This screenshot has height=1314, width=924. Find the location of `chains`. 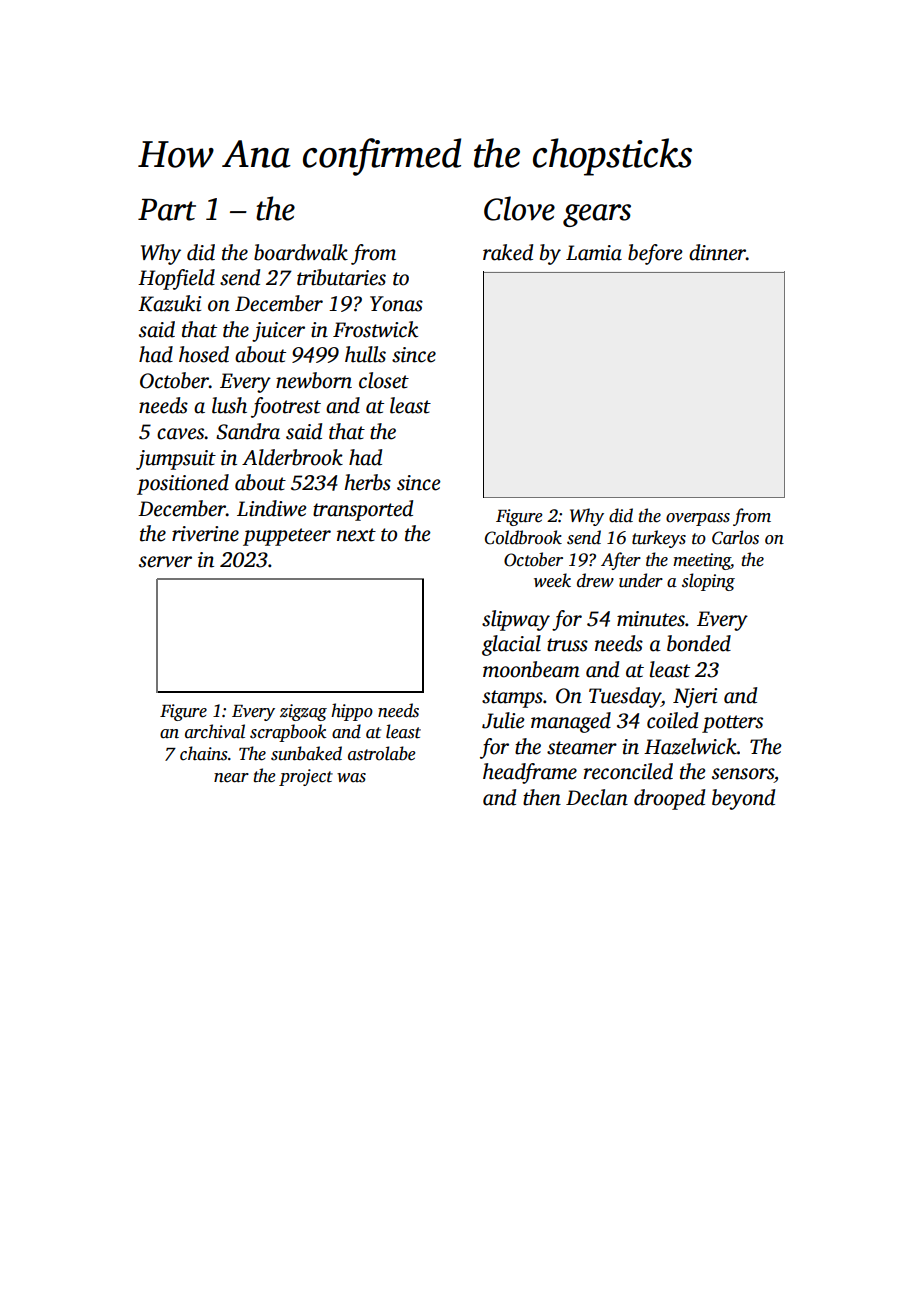

chains is located at coordinates (203, 753).
